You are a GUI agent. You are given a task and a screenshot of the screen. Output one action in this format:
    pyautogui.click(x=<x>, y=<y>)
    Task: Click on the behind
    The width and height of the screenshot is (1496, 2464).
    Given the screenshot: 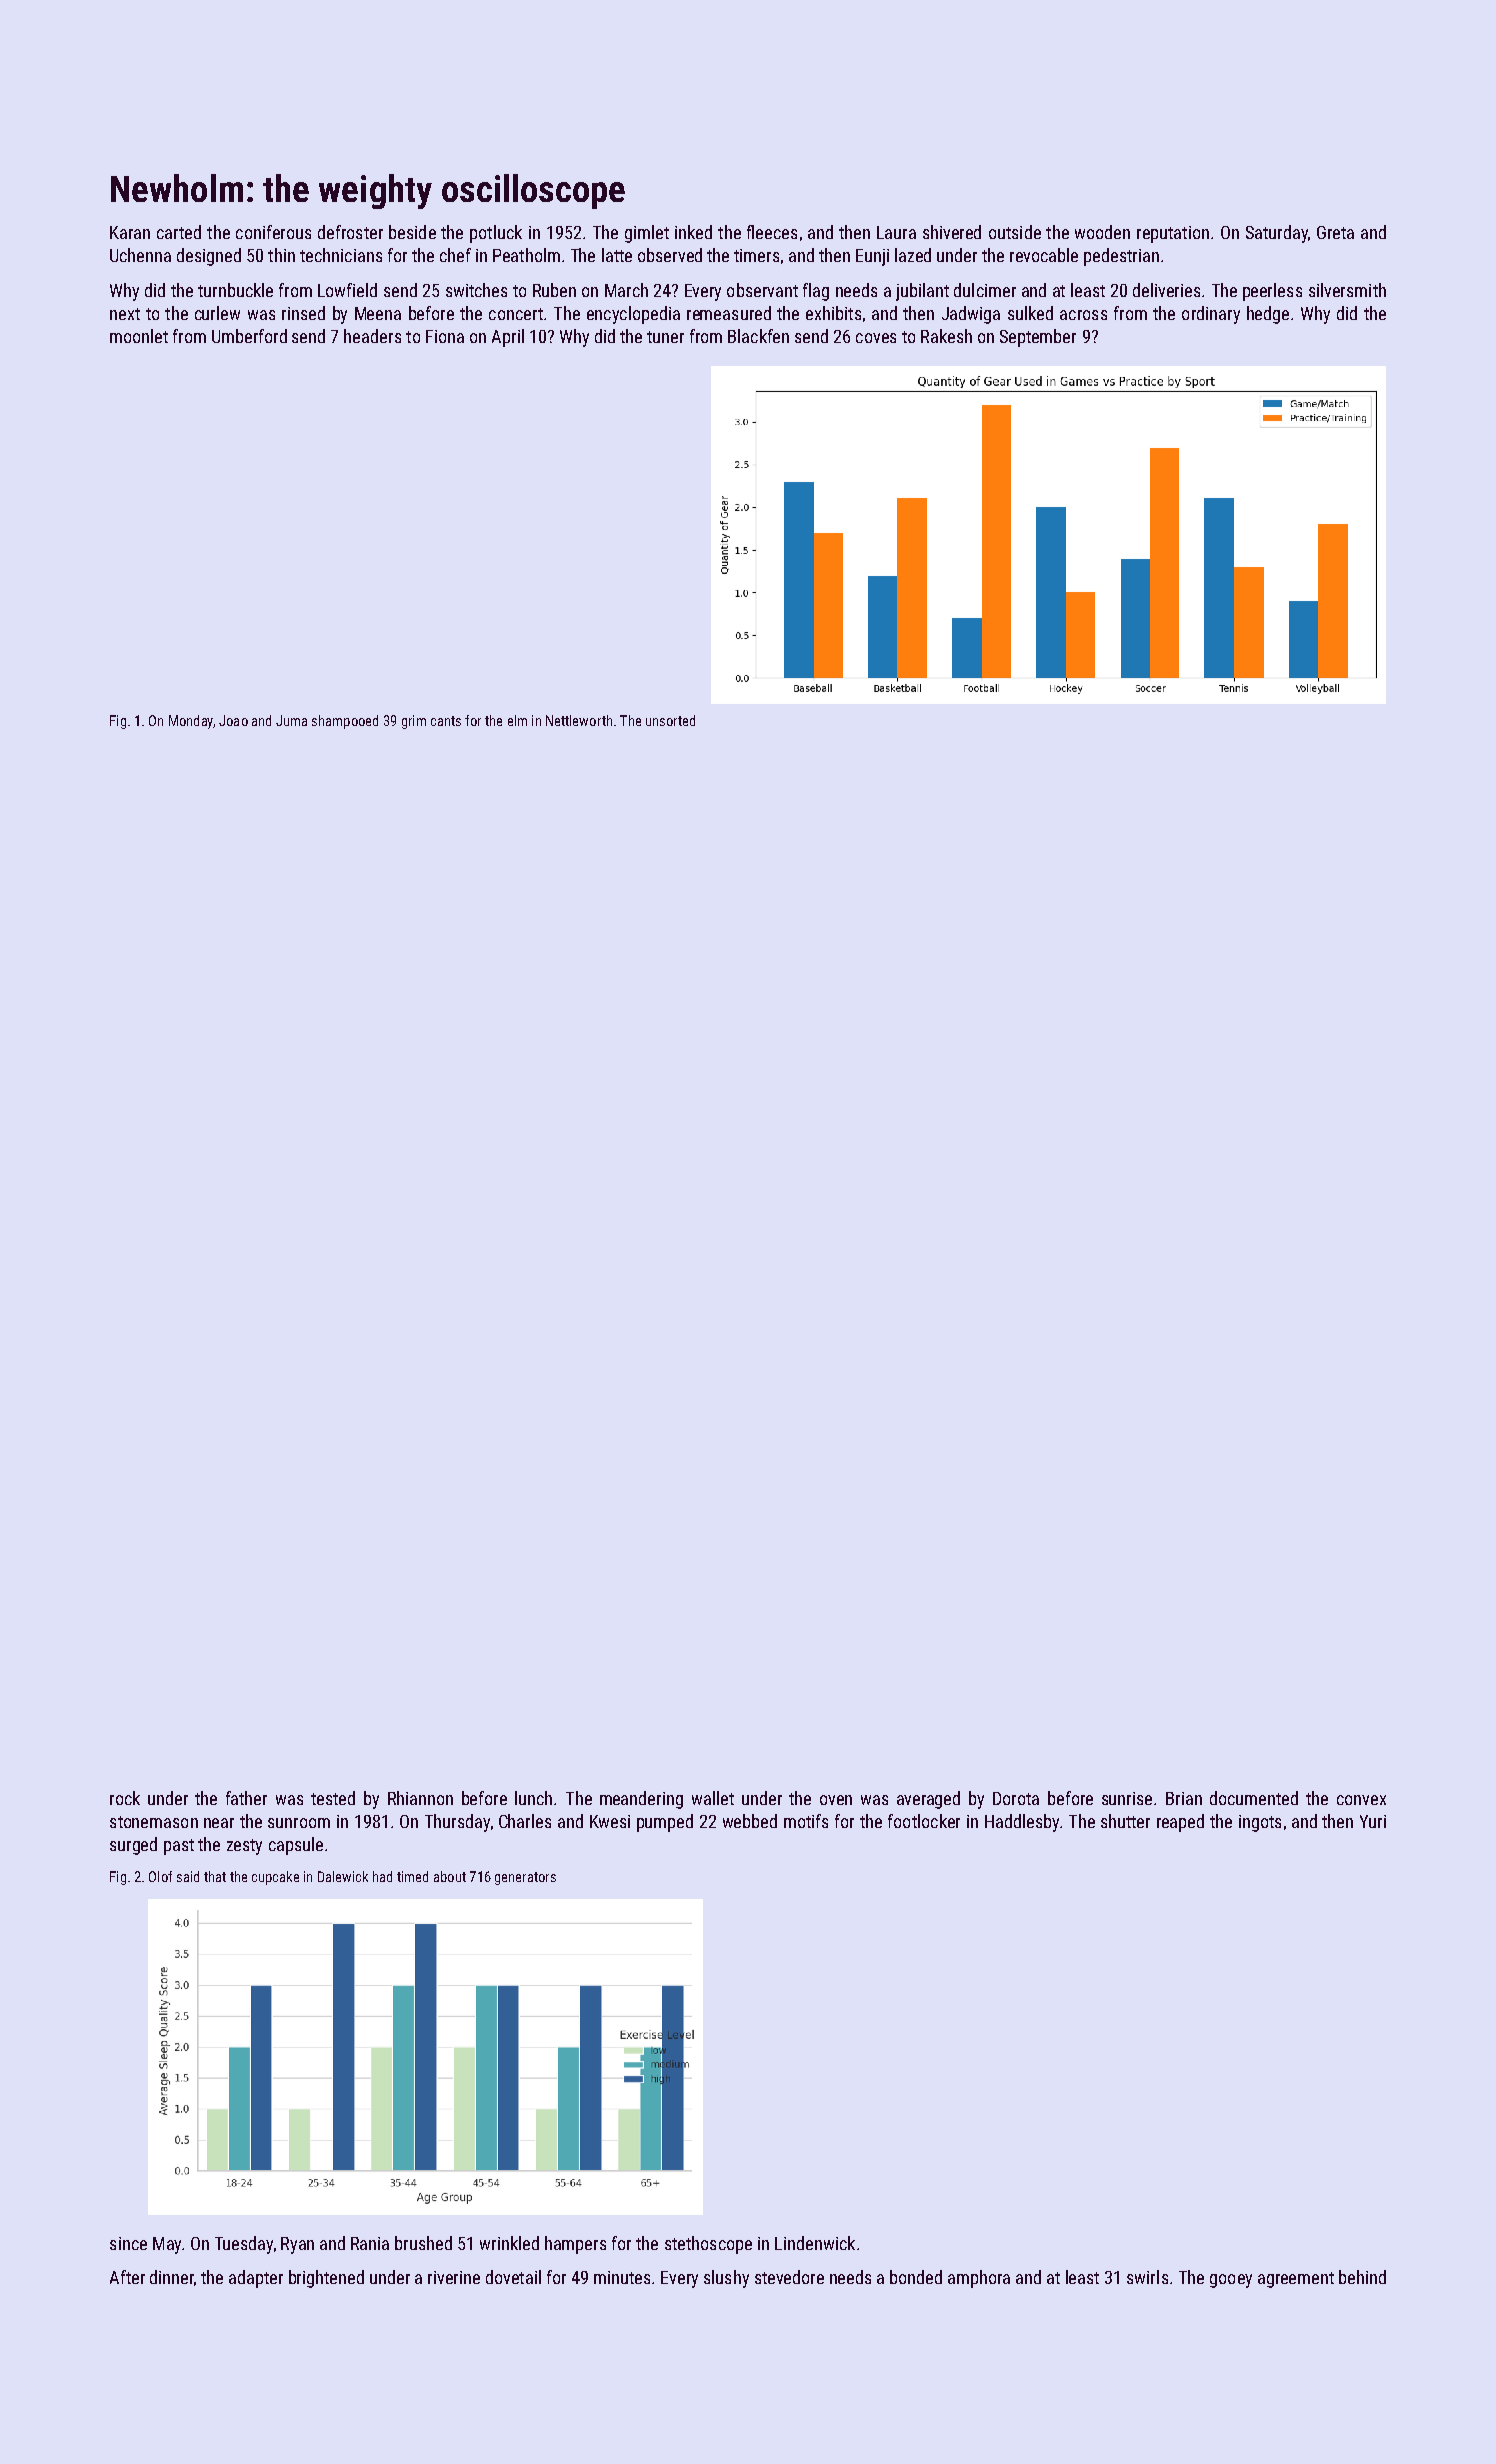 What is the action you would take?
    pyautogui.click(x=1362, y=2277)
